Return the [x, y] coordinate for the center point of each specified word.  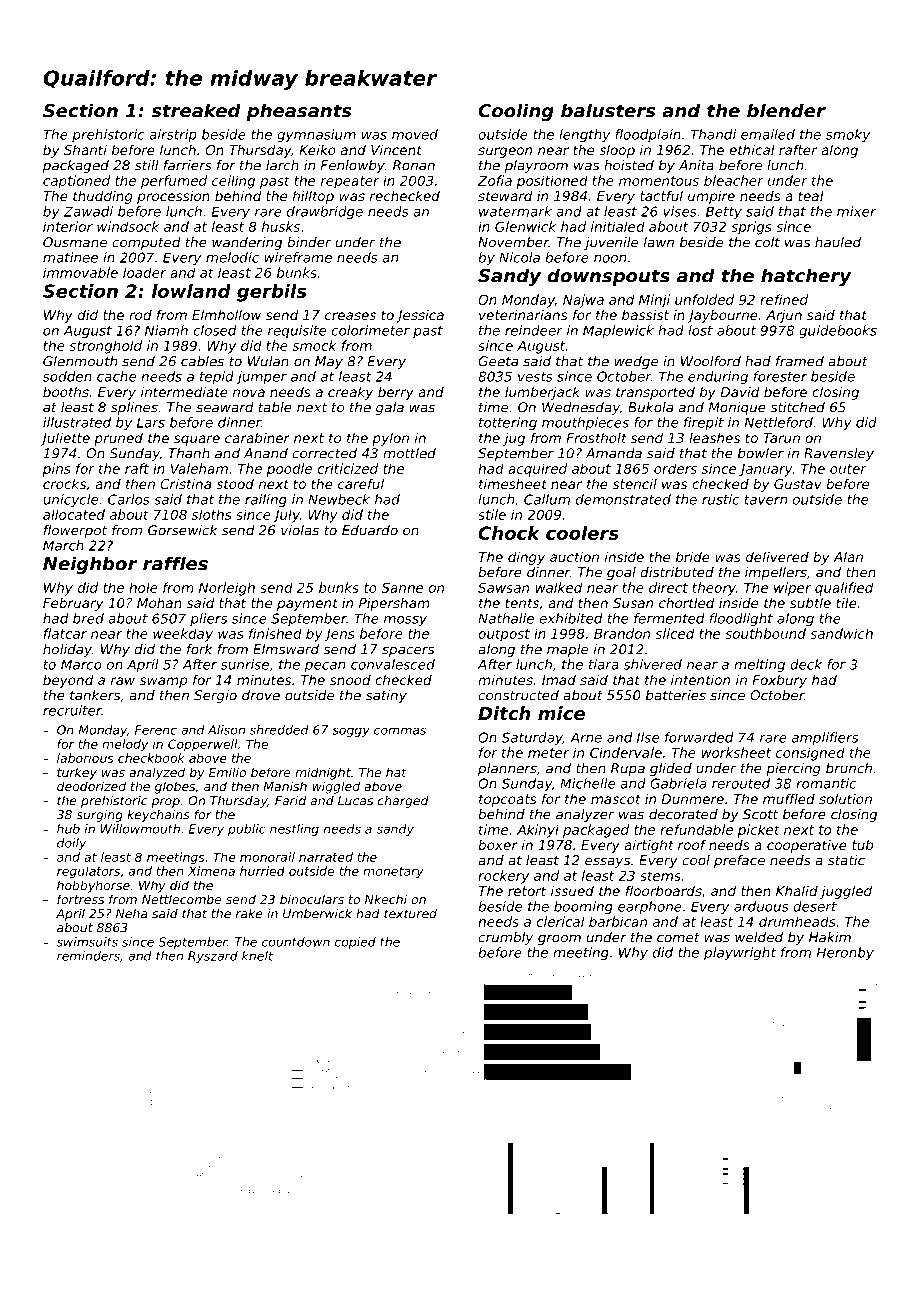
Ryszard [213, 957]
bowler [761, 453]
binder [309, 242]
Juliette [65, 439]
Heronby [845, 954]
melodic [232, 257]
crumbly [505, 938]
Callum [547, 499]
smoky [848, 136]
